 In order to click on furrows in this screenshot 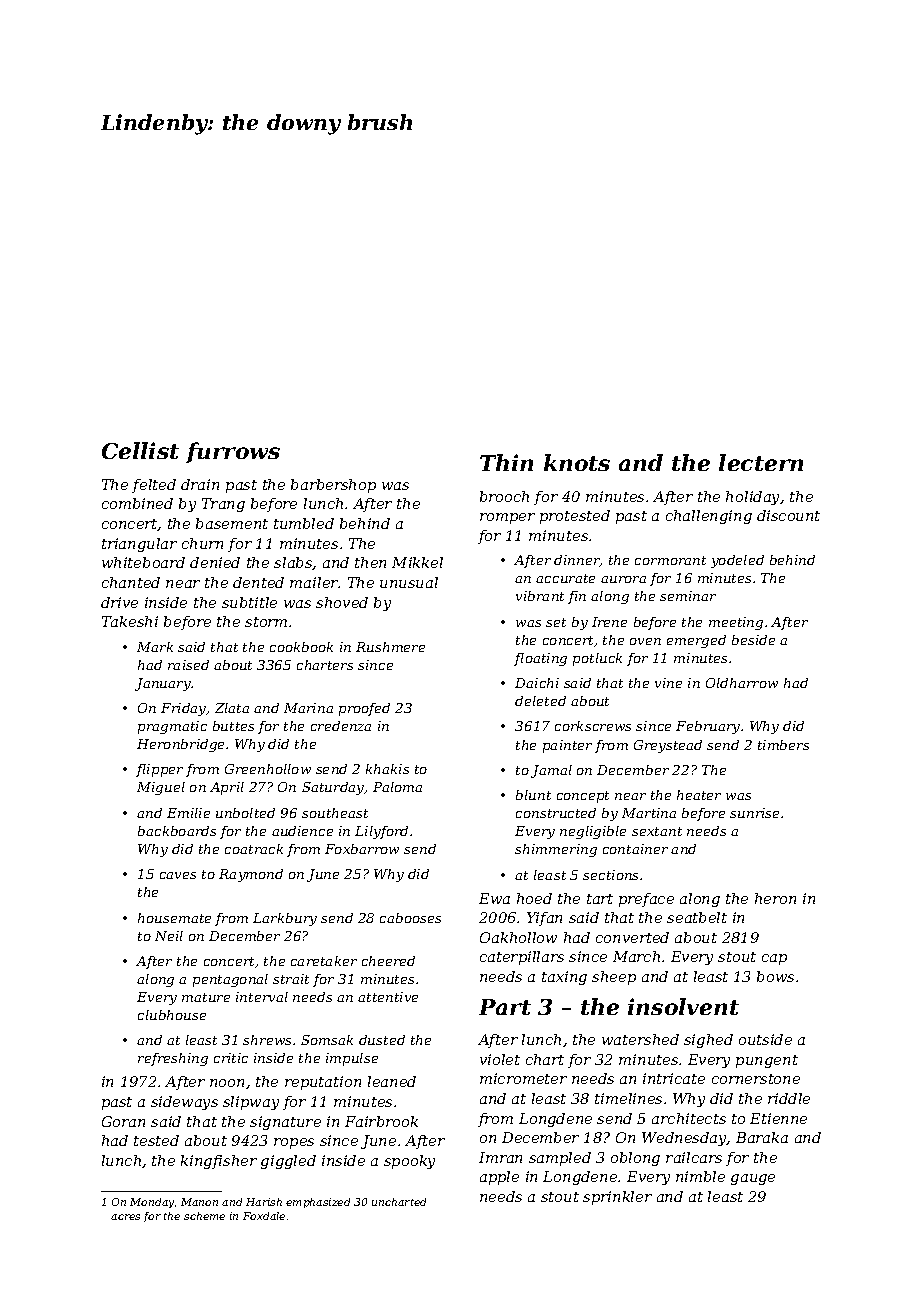, I will do `click(233, 452)`.
